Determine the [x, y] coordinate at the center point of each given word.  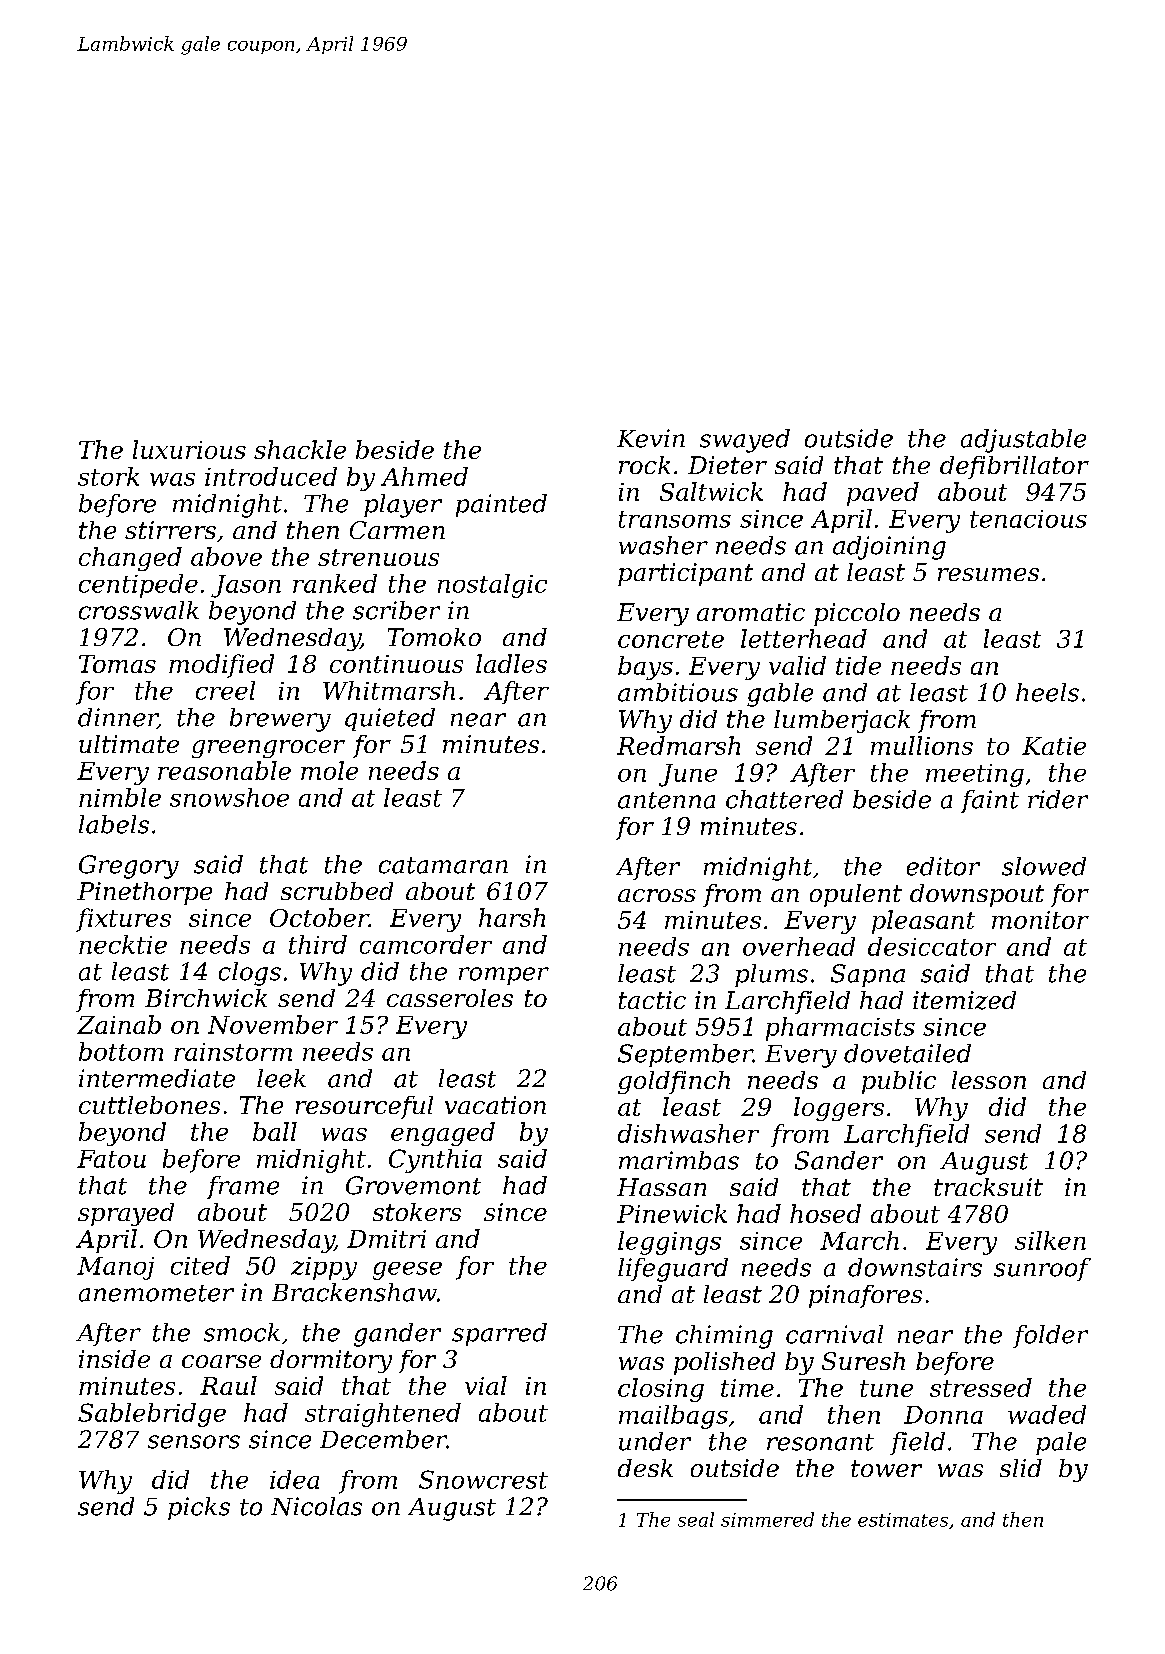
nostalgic [492, 586]
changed [130, 559]
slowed [1044, 866]
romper [504, 976]
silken [1050, 1240]
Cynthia [435, 1161]
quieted [390, 719]
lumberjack [842, 721]
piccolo [857, 614]
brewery [280, 720]
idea [294, 1479]
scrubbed [337, 891]
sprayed [126, 1214]
